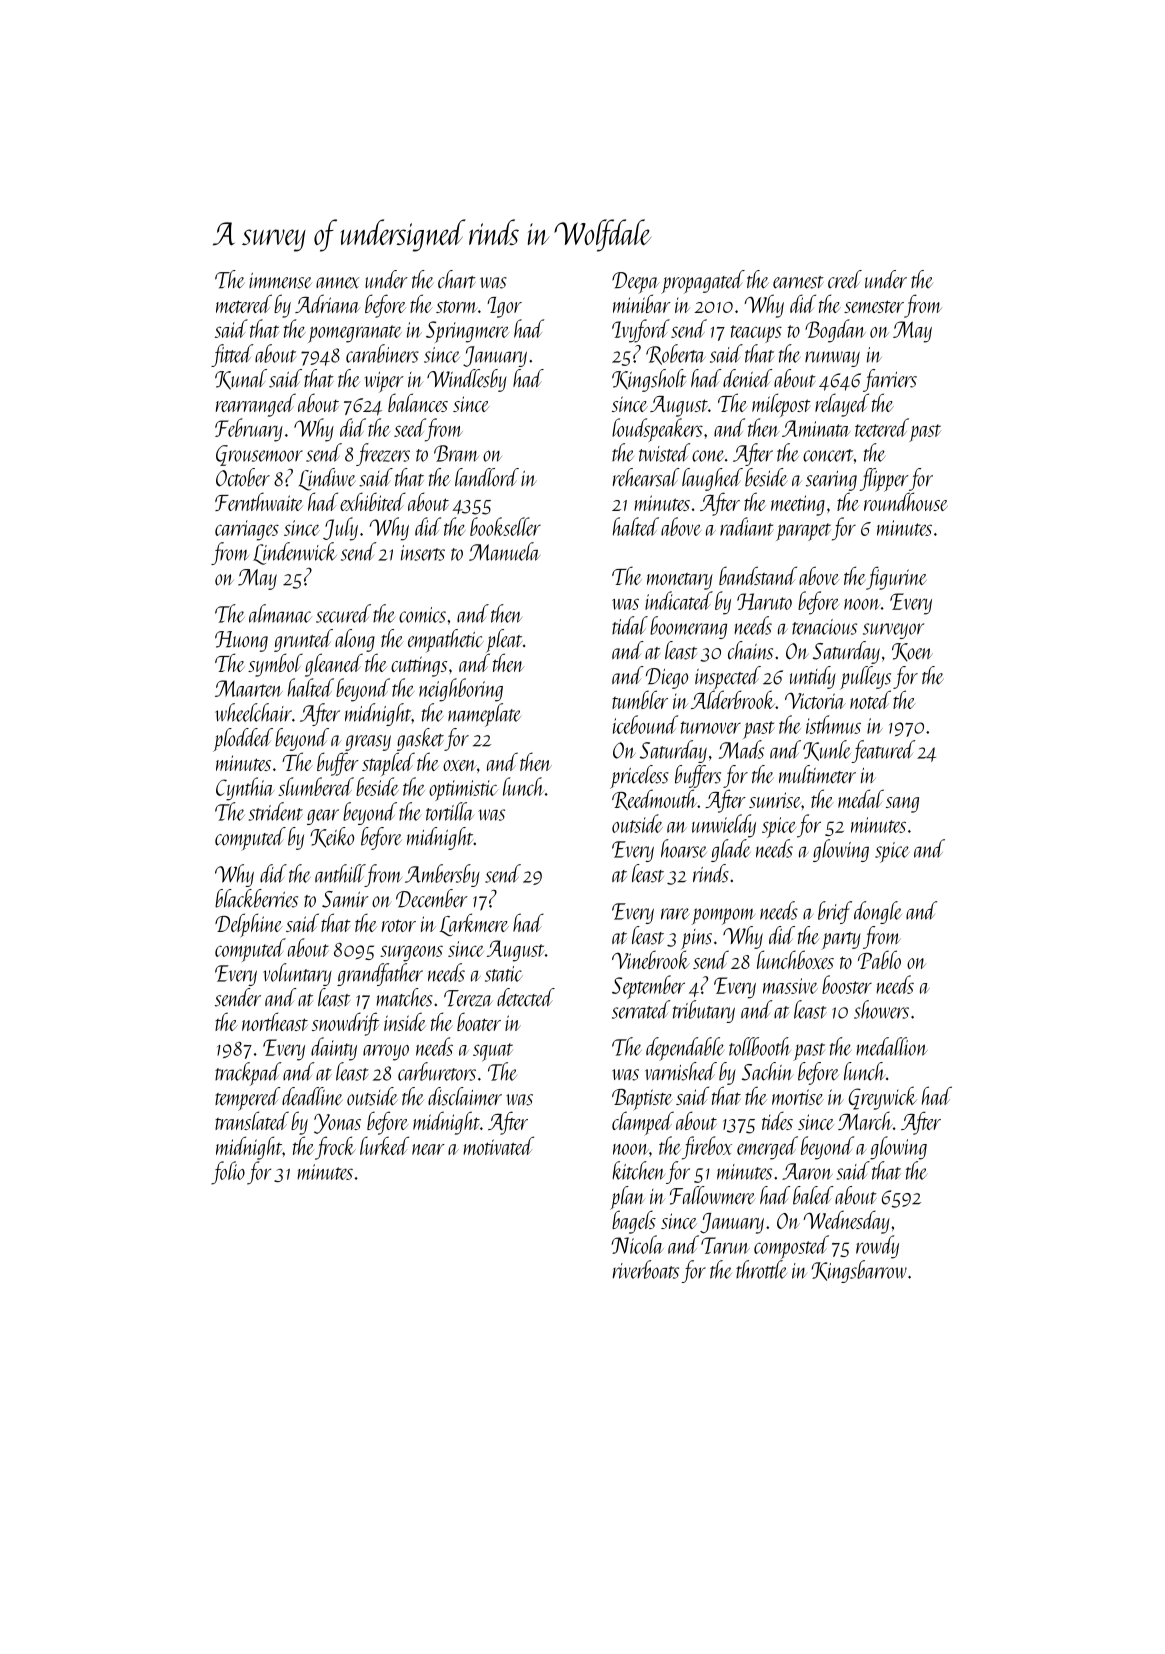  I want to click on Igor, so click(504, 307).
